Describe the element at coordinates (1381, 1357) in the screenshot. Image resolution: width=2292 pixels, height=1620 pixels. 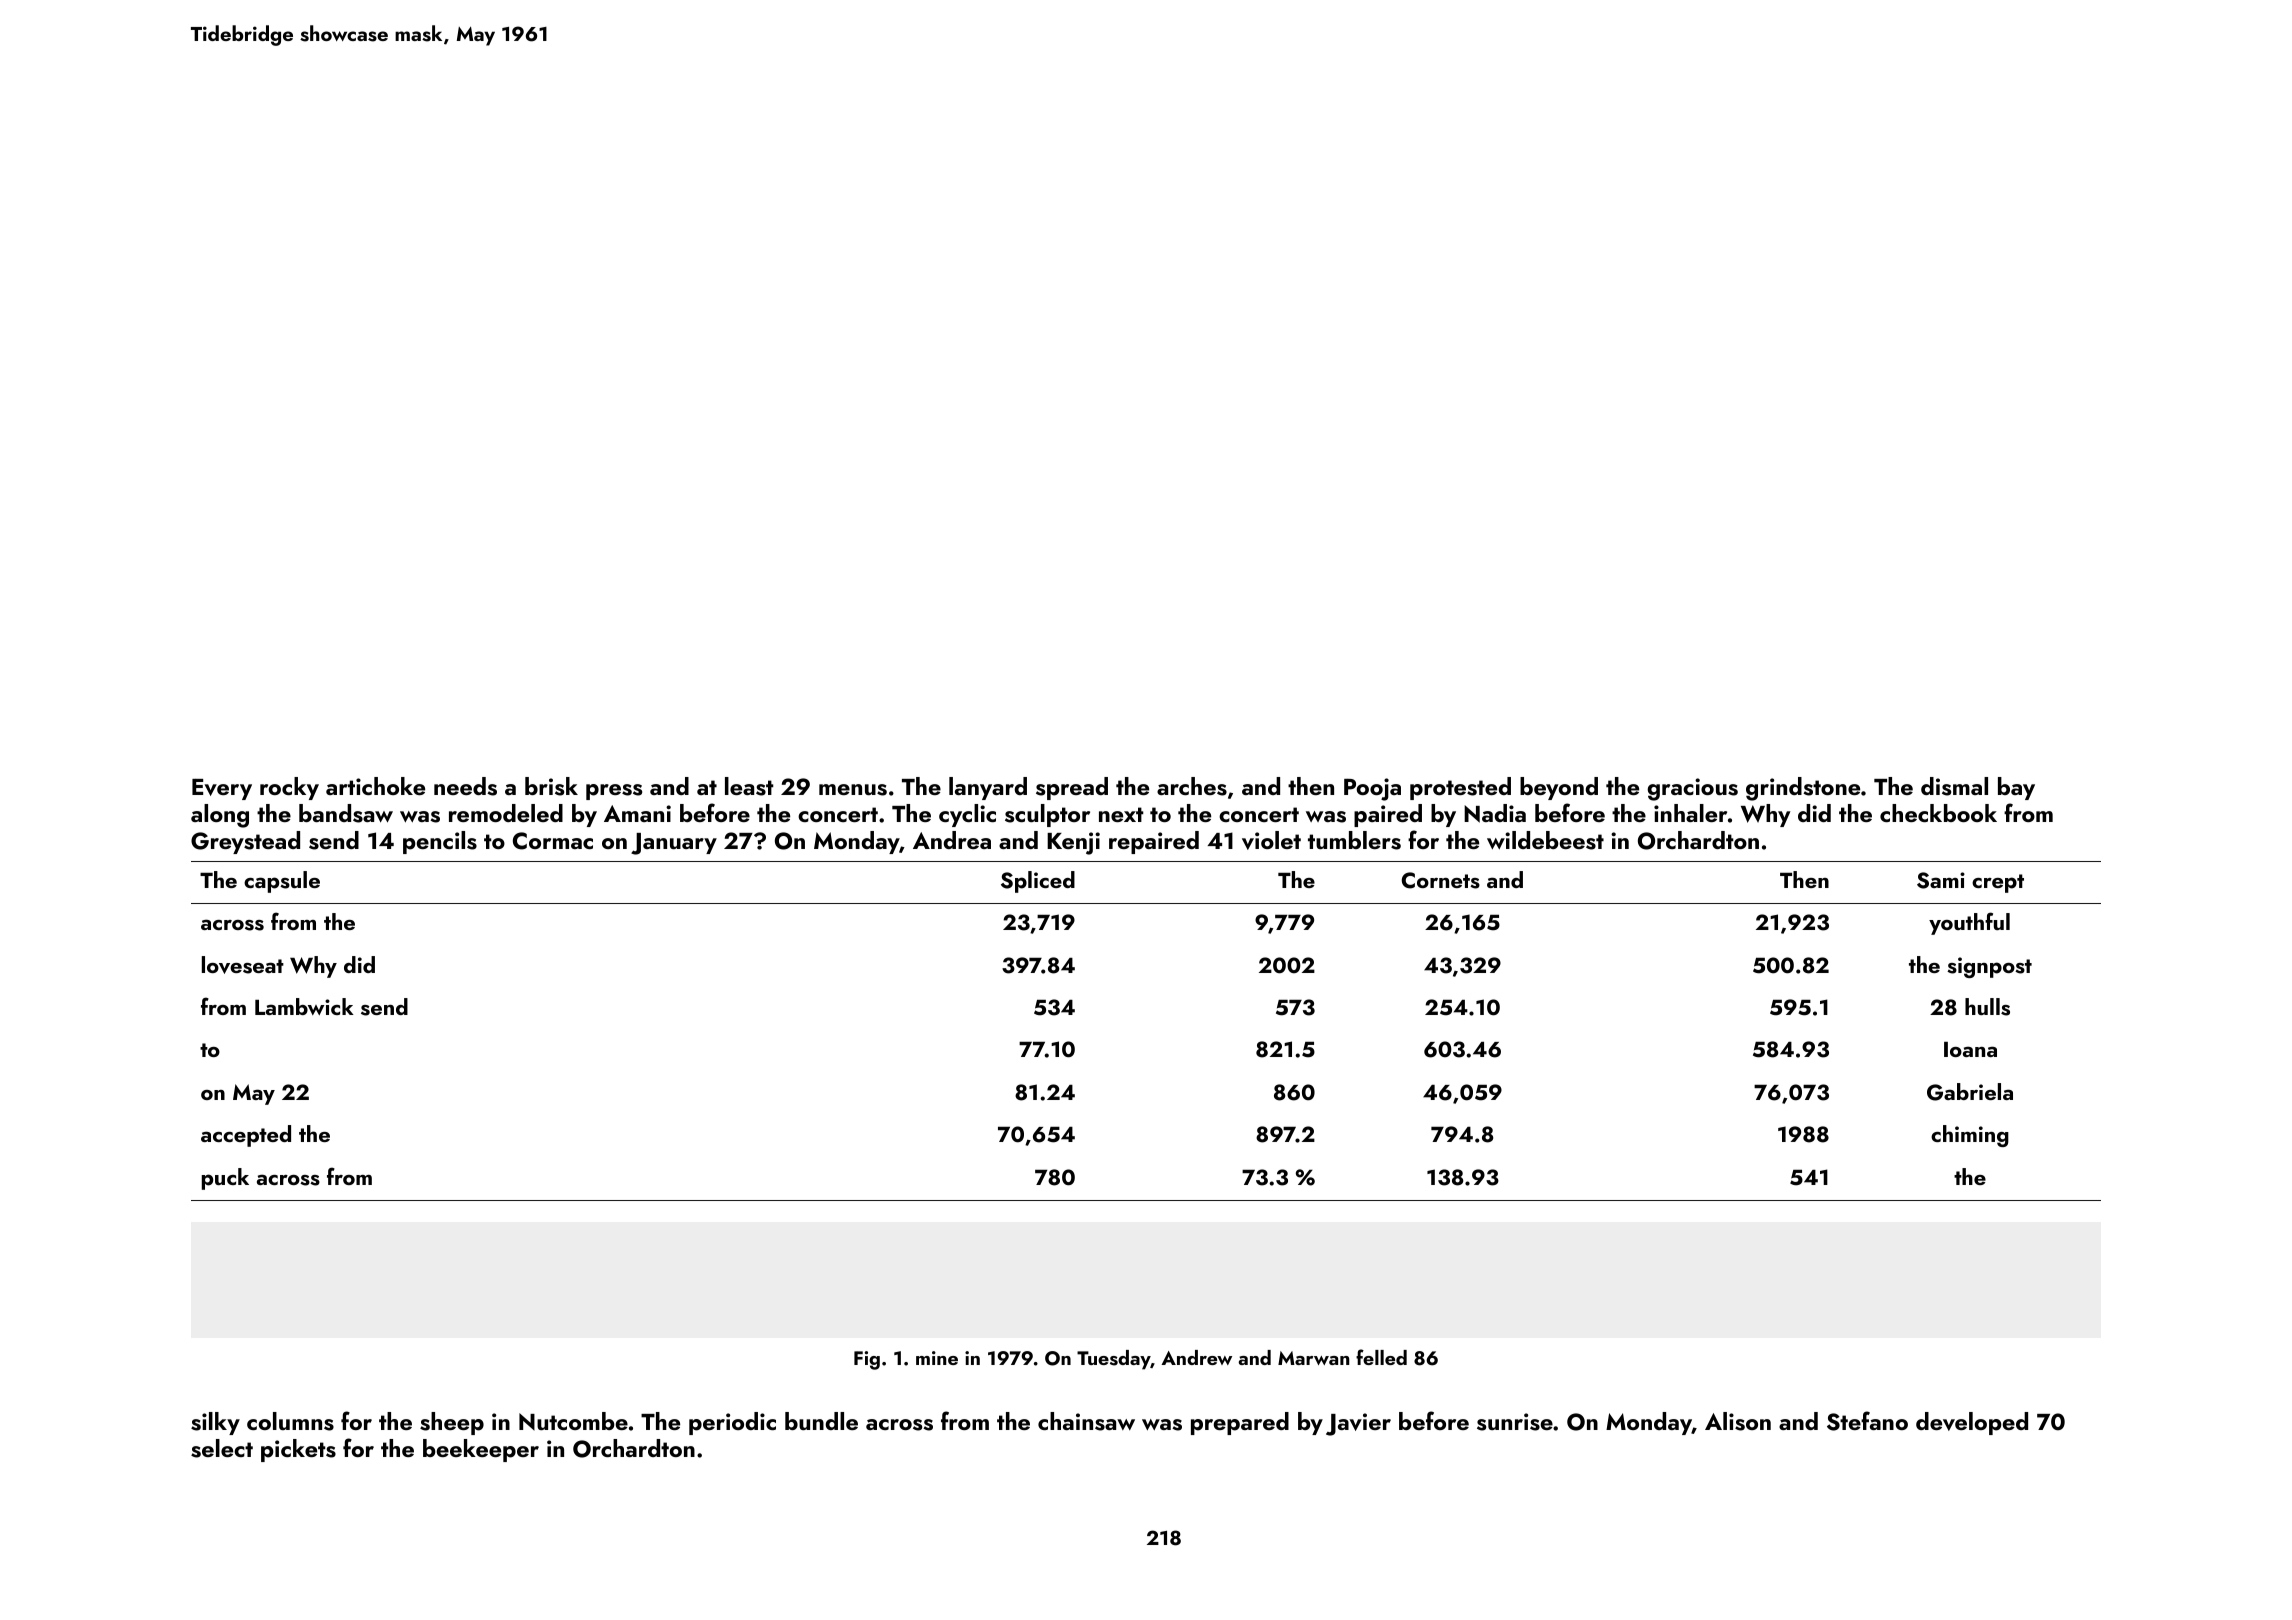
I see `felled` at that location.
